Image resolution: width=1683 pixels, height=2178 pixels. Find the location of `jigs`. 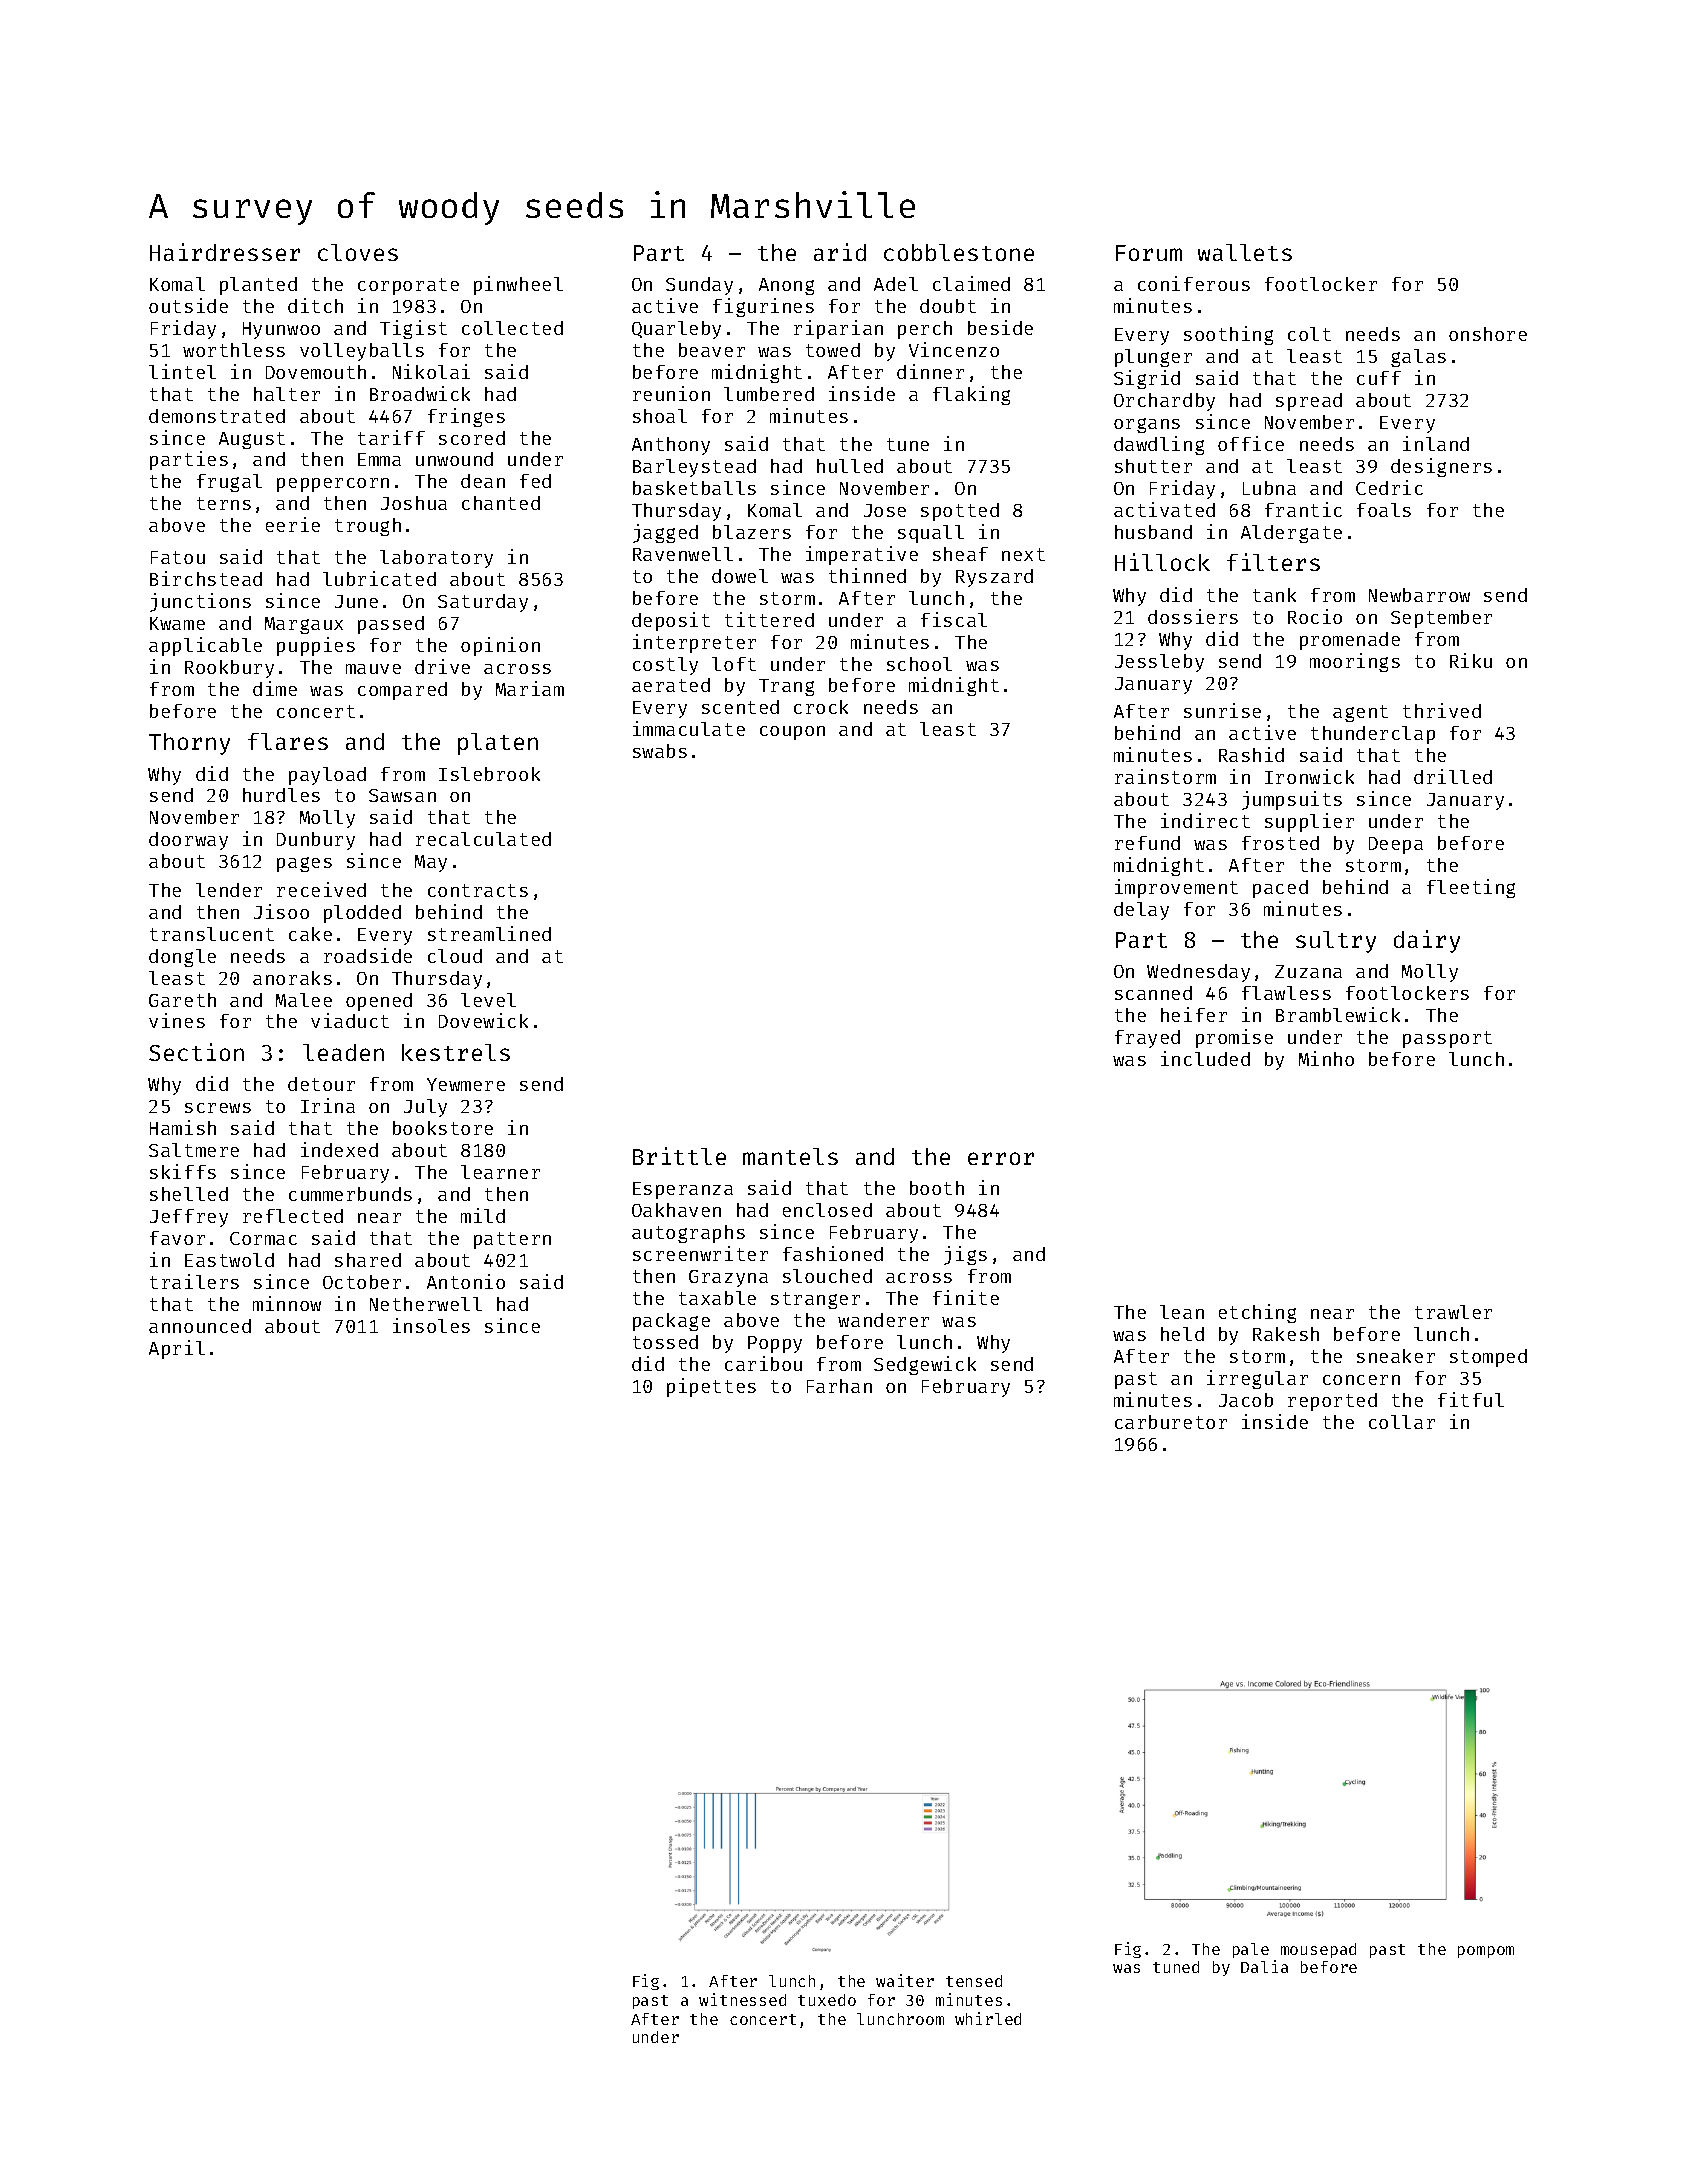

jigs is located at coordinates (965, 1255).
